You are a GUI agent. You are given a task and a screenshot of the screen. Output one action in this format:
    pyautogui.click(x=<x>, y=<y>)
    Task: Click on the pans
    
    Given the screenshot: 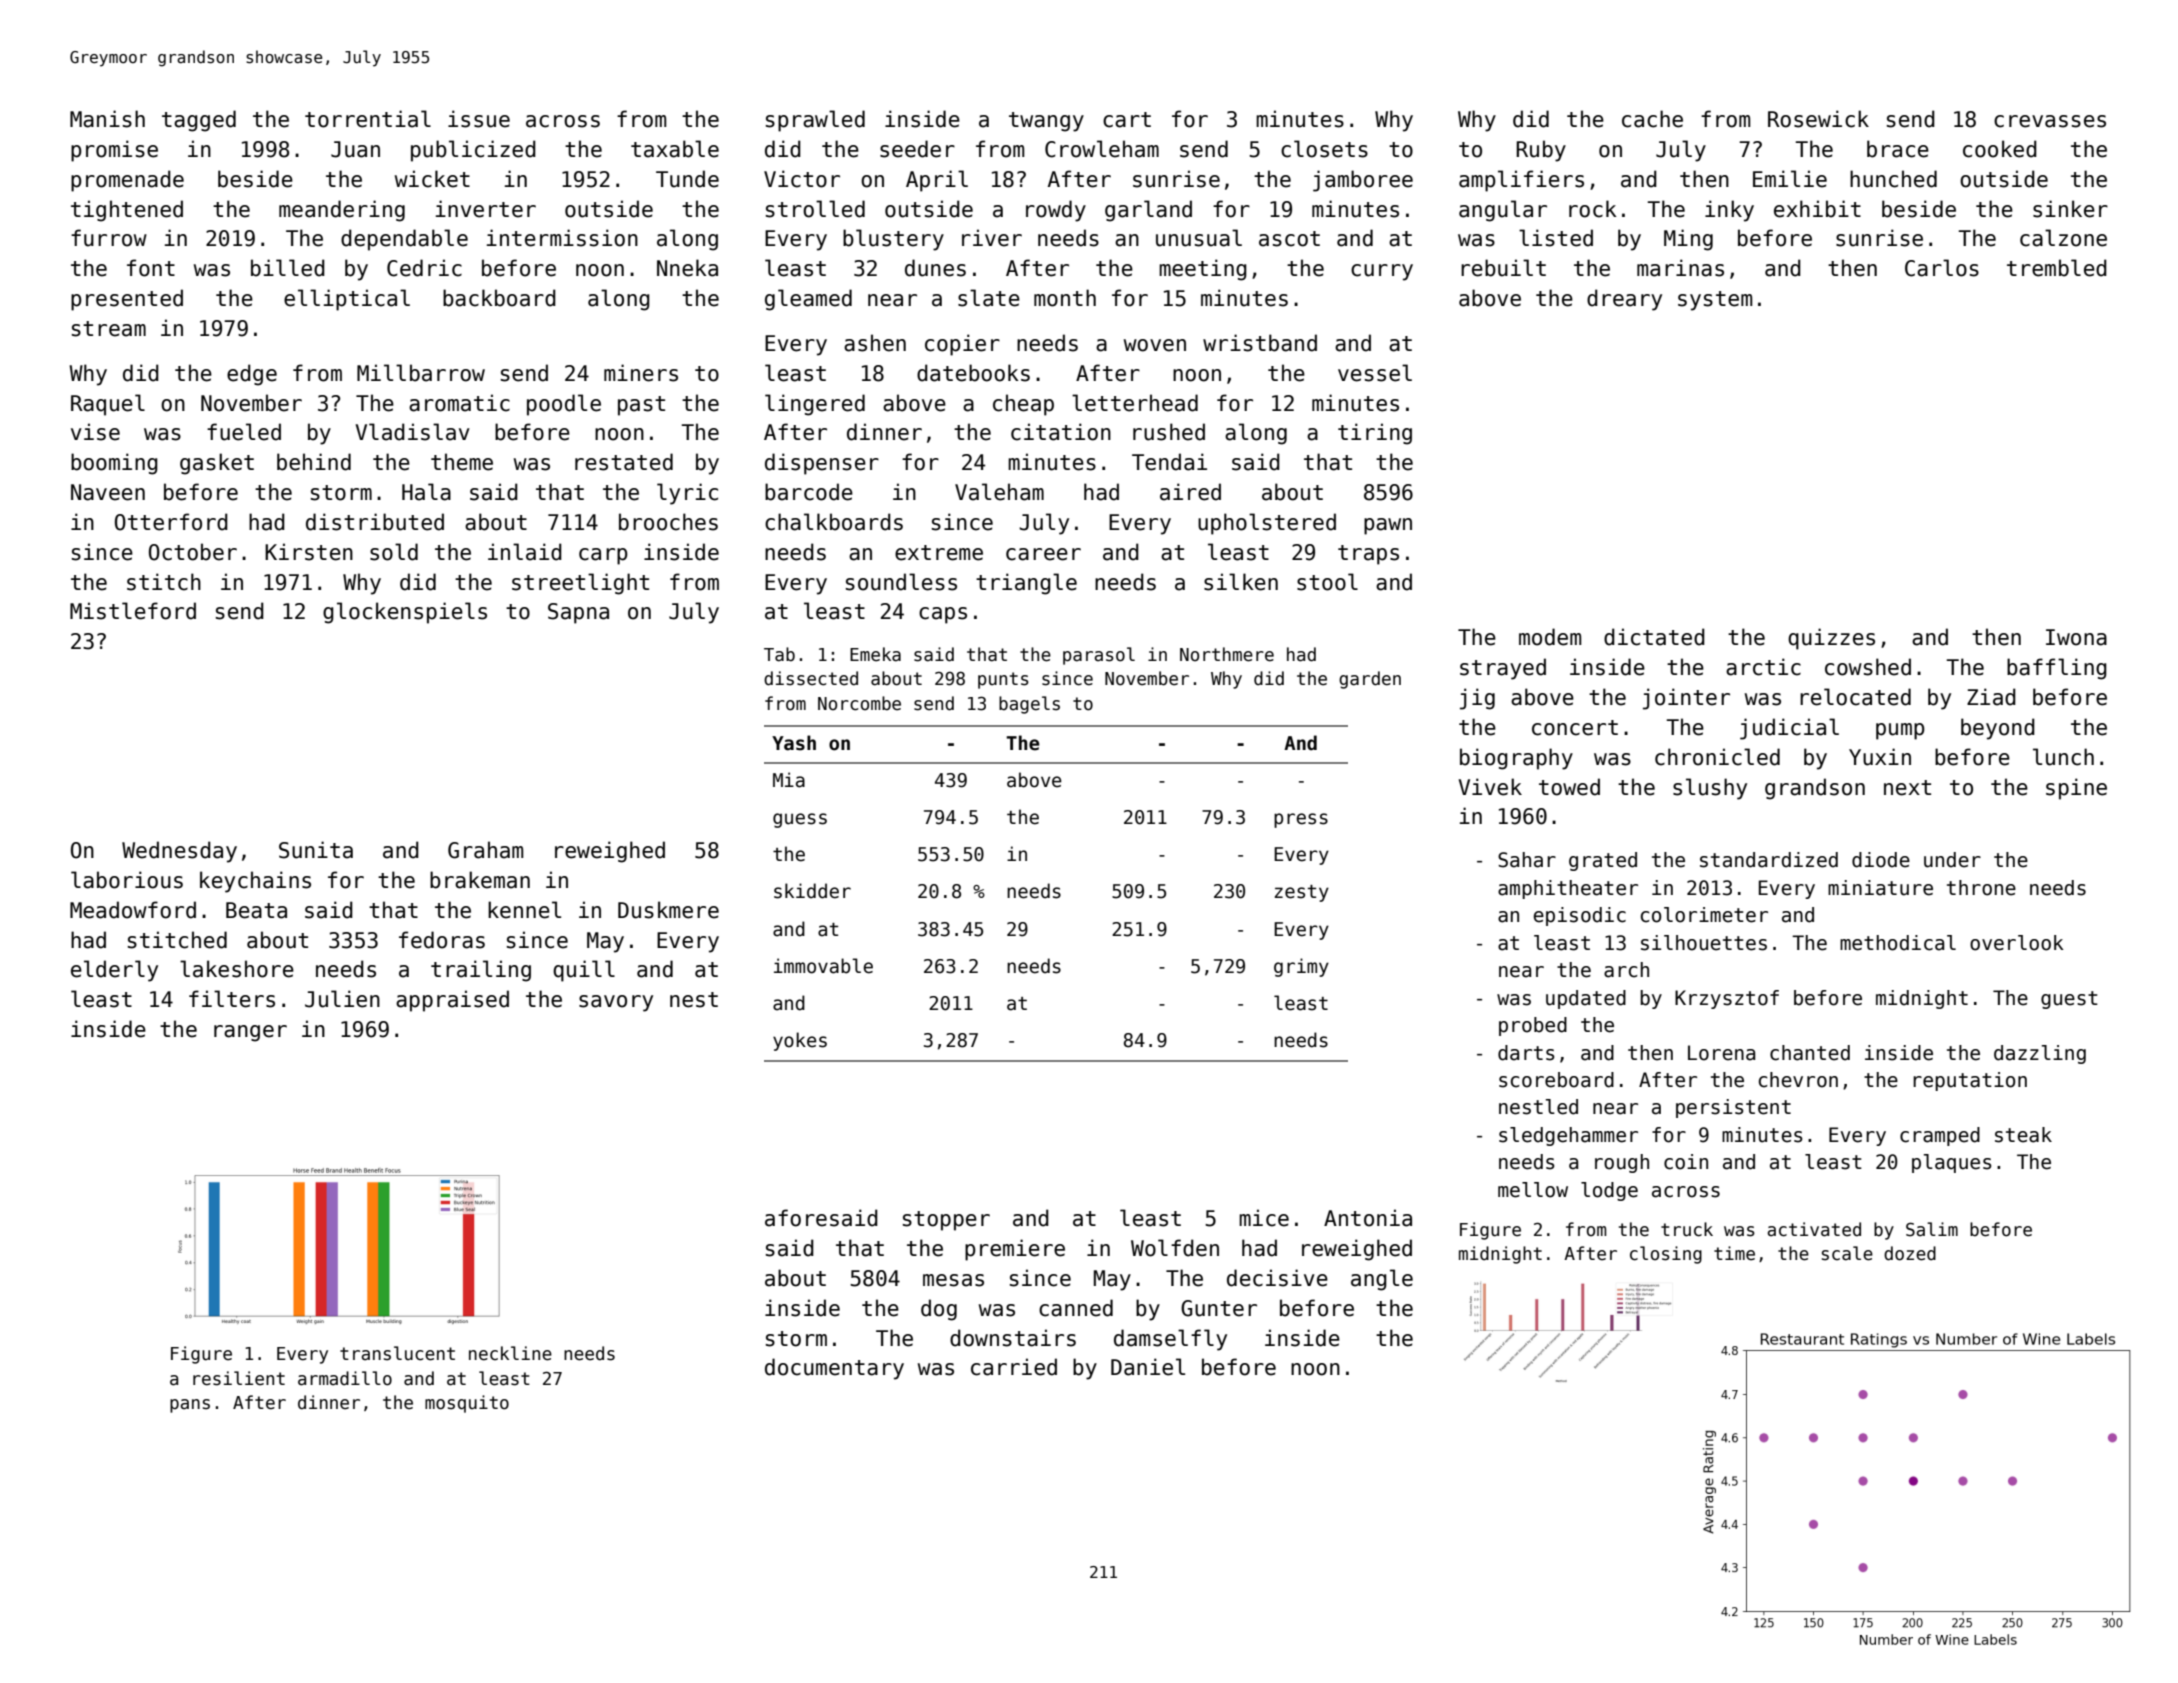 What is the action you would take?
    pyautogui.click(x=190, y=1406)
